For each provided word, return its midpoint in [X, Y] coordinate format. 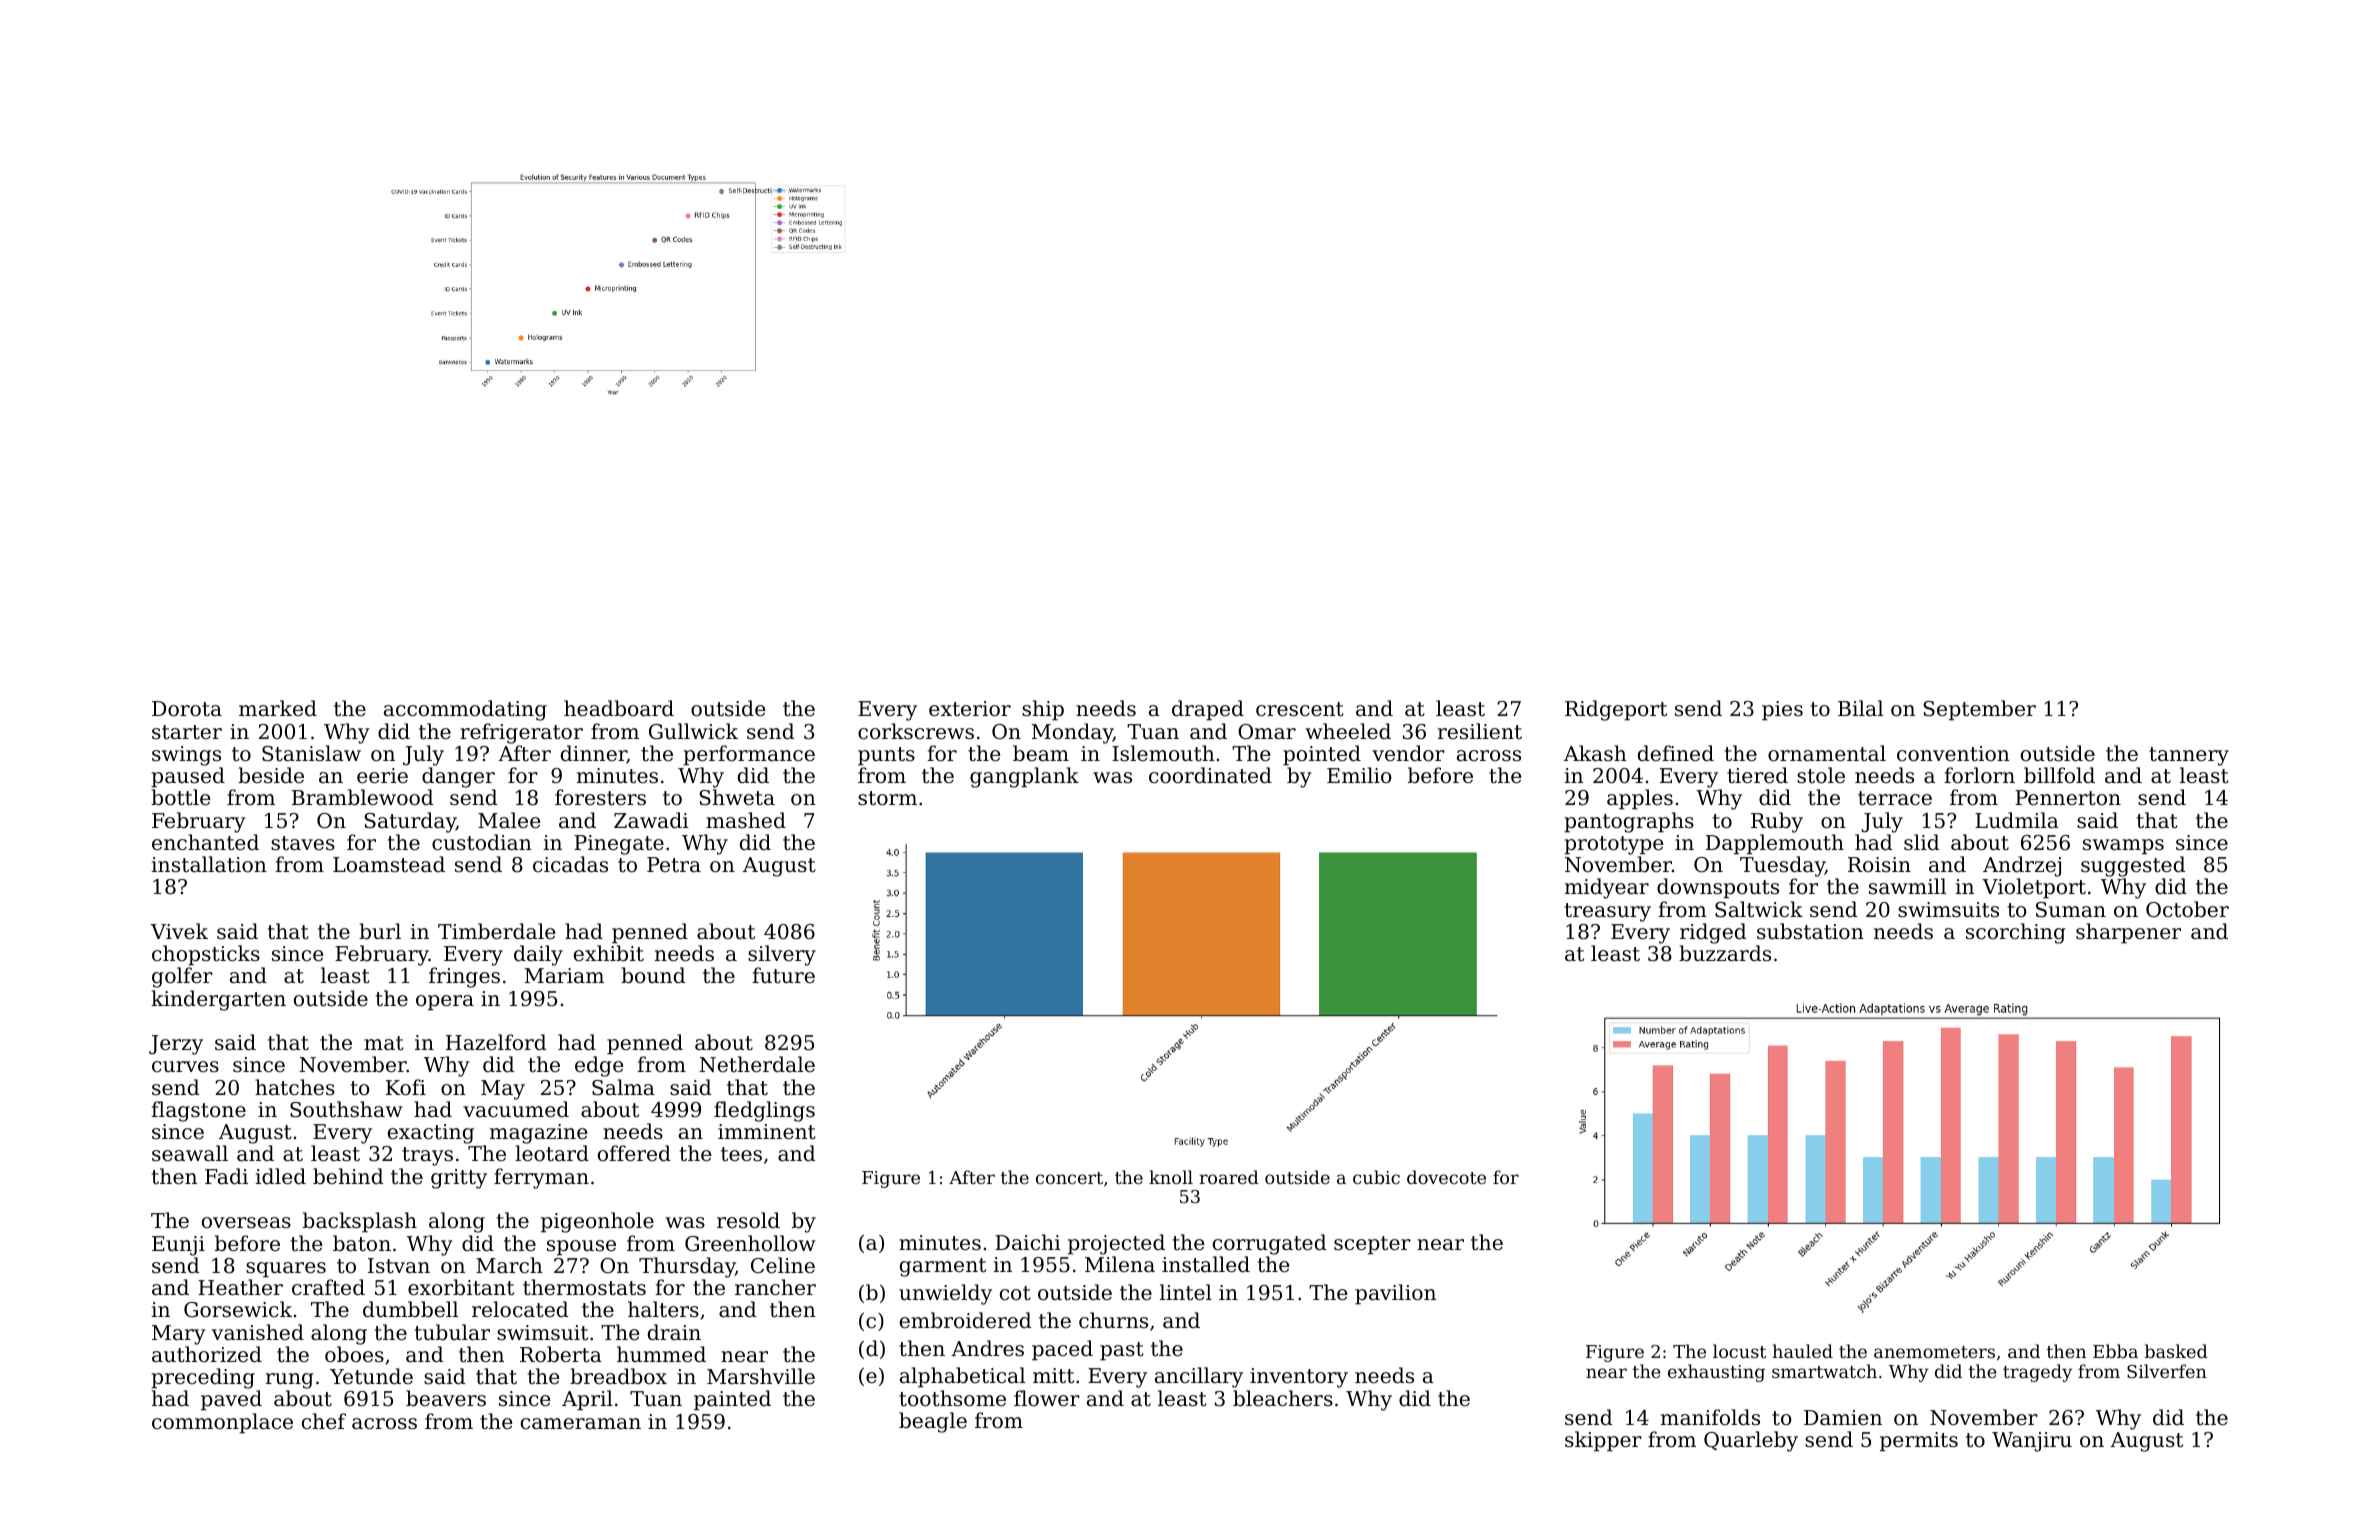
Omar [1267, 732]
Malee [509, 820]
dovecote [1446, 1177]
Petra [674, 864]
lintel [1186, 1292]
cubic [1376, 1177]
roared [1229, 1177]
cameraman [581, 1424]
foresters [600, 797]
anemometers [1934, 1352]
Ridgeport [1616, 710]
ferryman [541, 1178]
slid [1921, 842]
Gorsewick [238, 1309]
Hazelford [496, 1042]
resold [748, 1220]
